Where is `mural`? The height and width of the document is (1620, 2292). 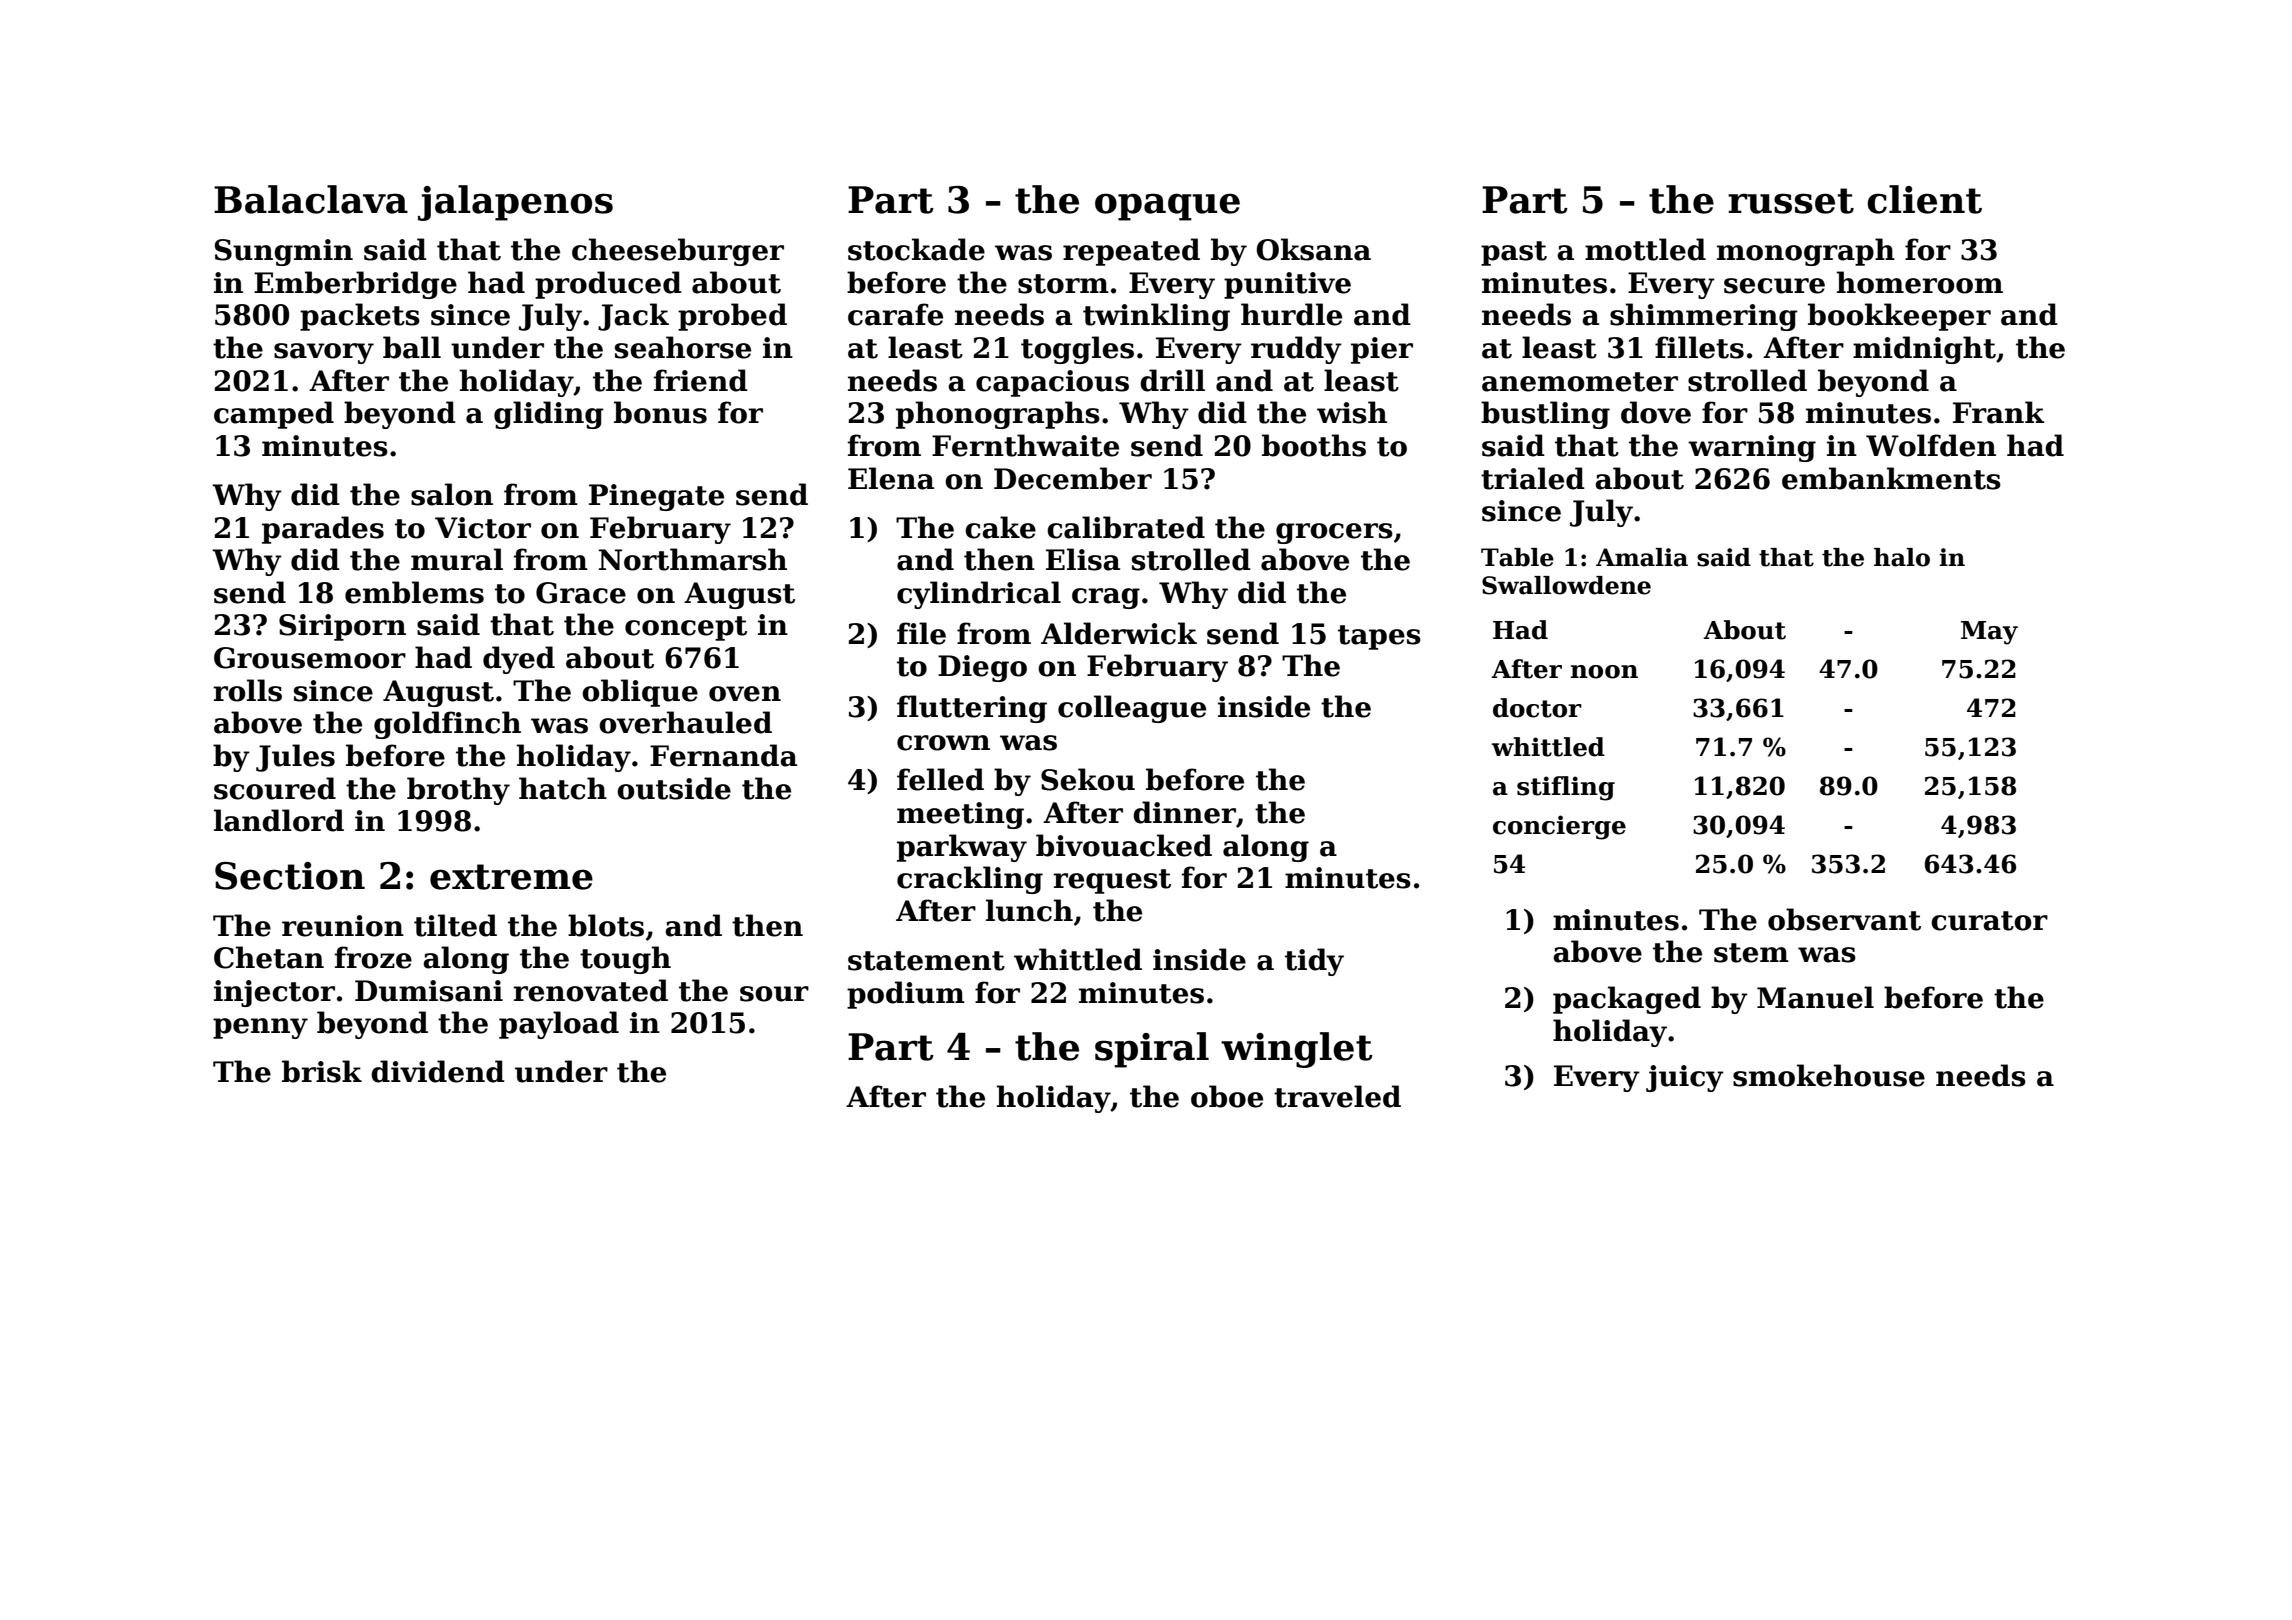
mural is located at coordinates (457, 559).
